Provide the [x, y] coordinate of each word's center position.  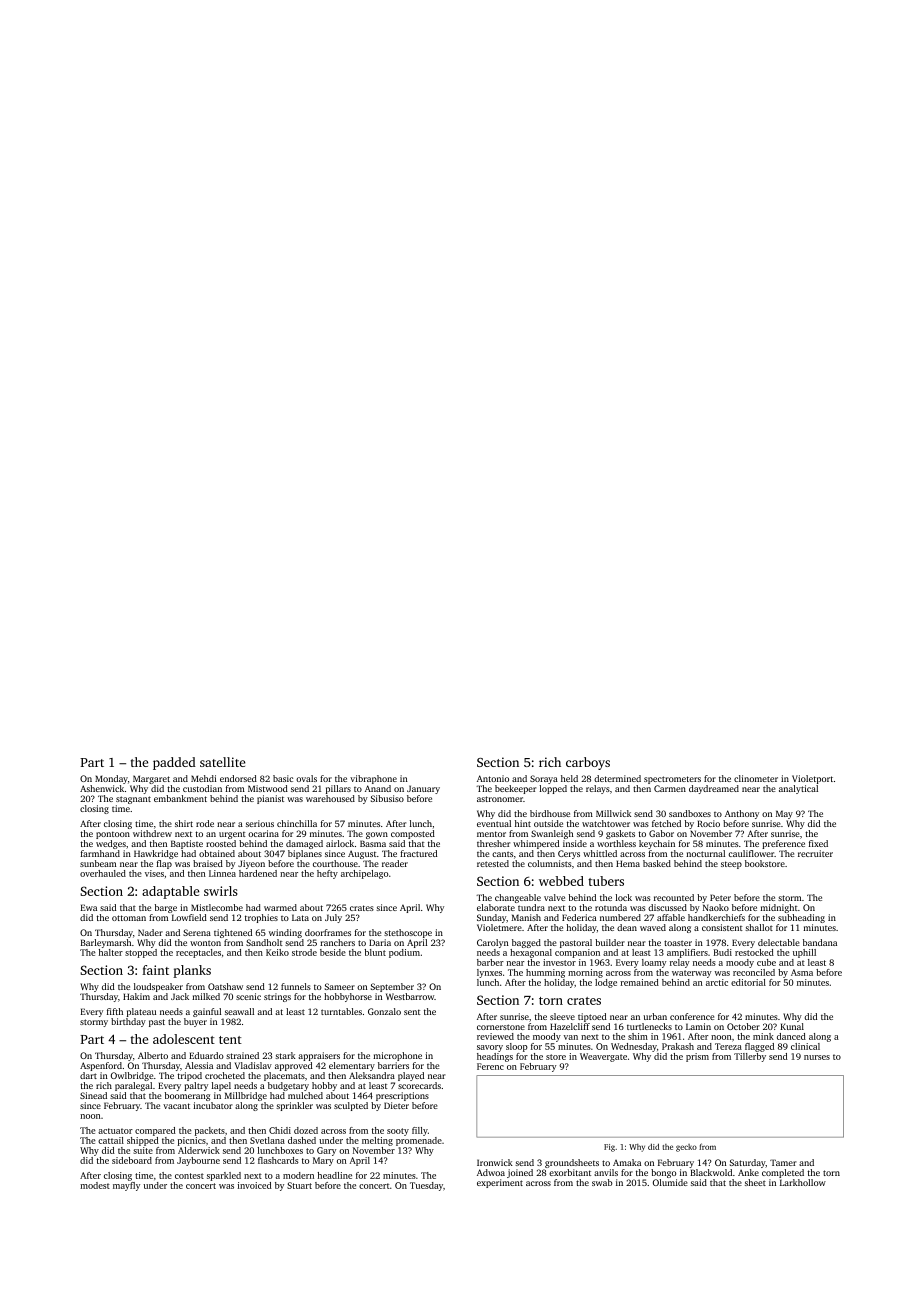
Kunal [792, 1026]
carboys [588, 763]
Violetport [812, 779]
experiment [500, 1183]
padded [174, 763]
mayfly [126, 1186]
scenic [248, 996]
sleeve [562, 1016]
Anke [748, 1172]
